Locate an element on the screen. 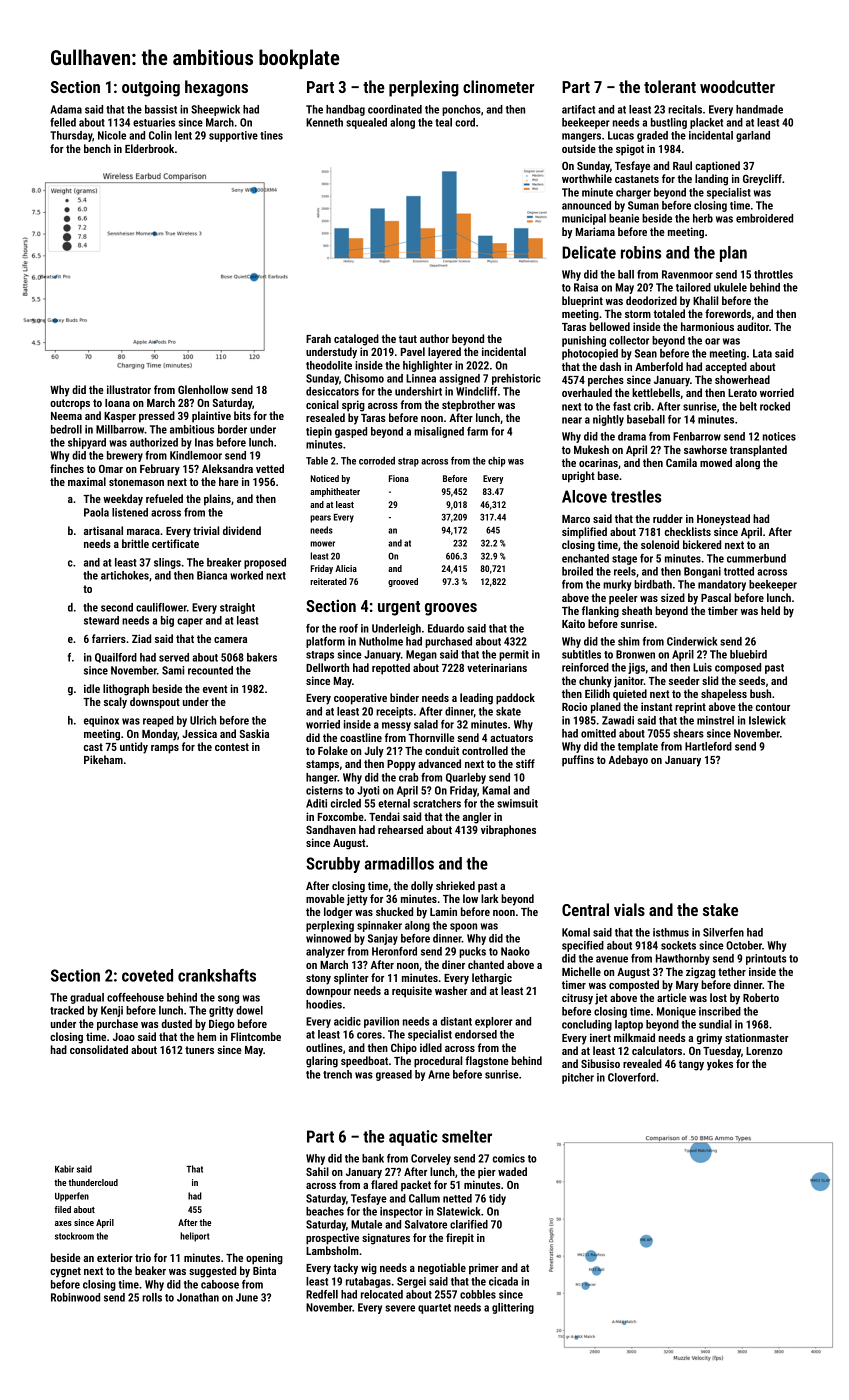 This screenshot has height=1400, width=849. heliport is located at coordinates (194, 1237).
